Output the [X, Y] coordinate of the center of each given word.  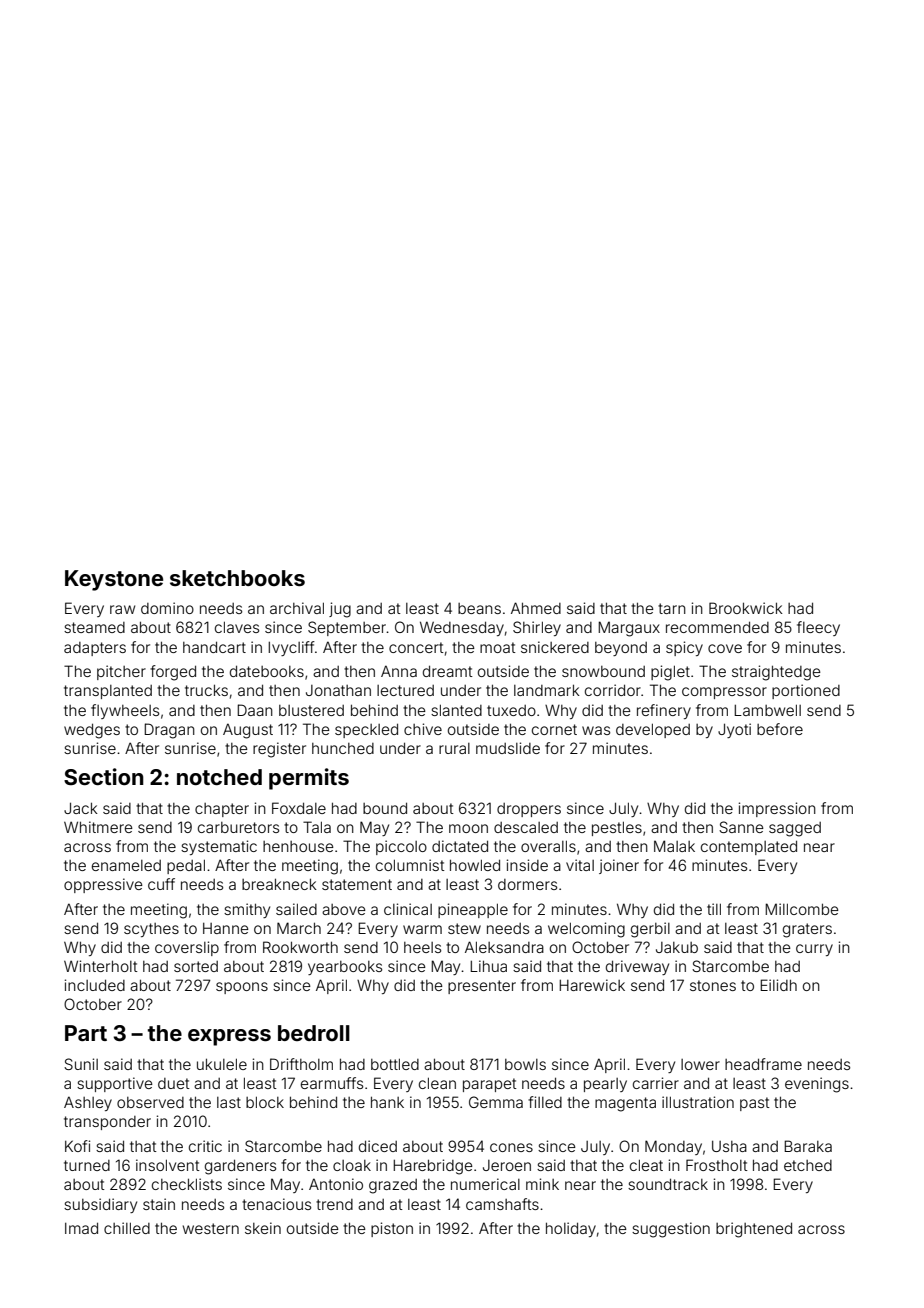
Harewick [592, 985]
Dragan [169, 731]
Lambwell [767, 710]
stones [713, 985]
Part [86, 1033]
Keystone [114, 580]
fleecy [818, 628]
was [596, 730]
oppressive [103, 885]
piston [392, 1229]
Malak [674, 846]
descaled [526, 827]
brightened [754, 1230]
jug [340, 610]
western [211, 1228]
